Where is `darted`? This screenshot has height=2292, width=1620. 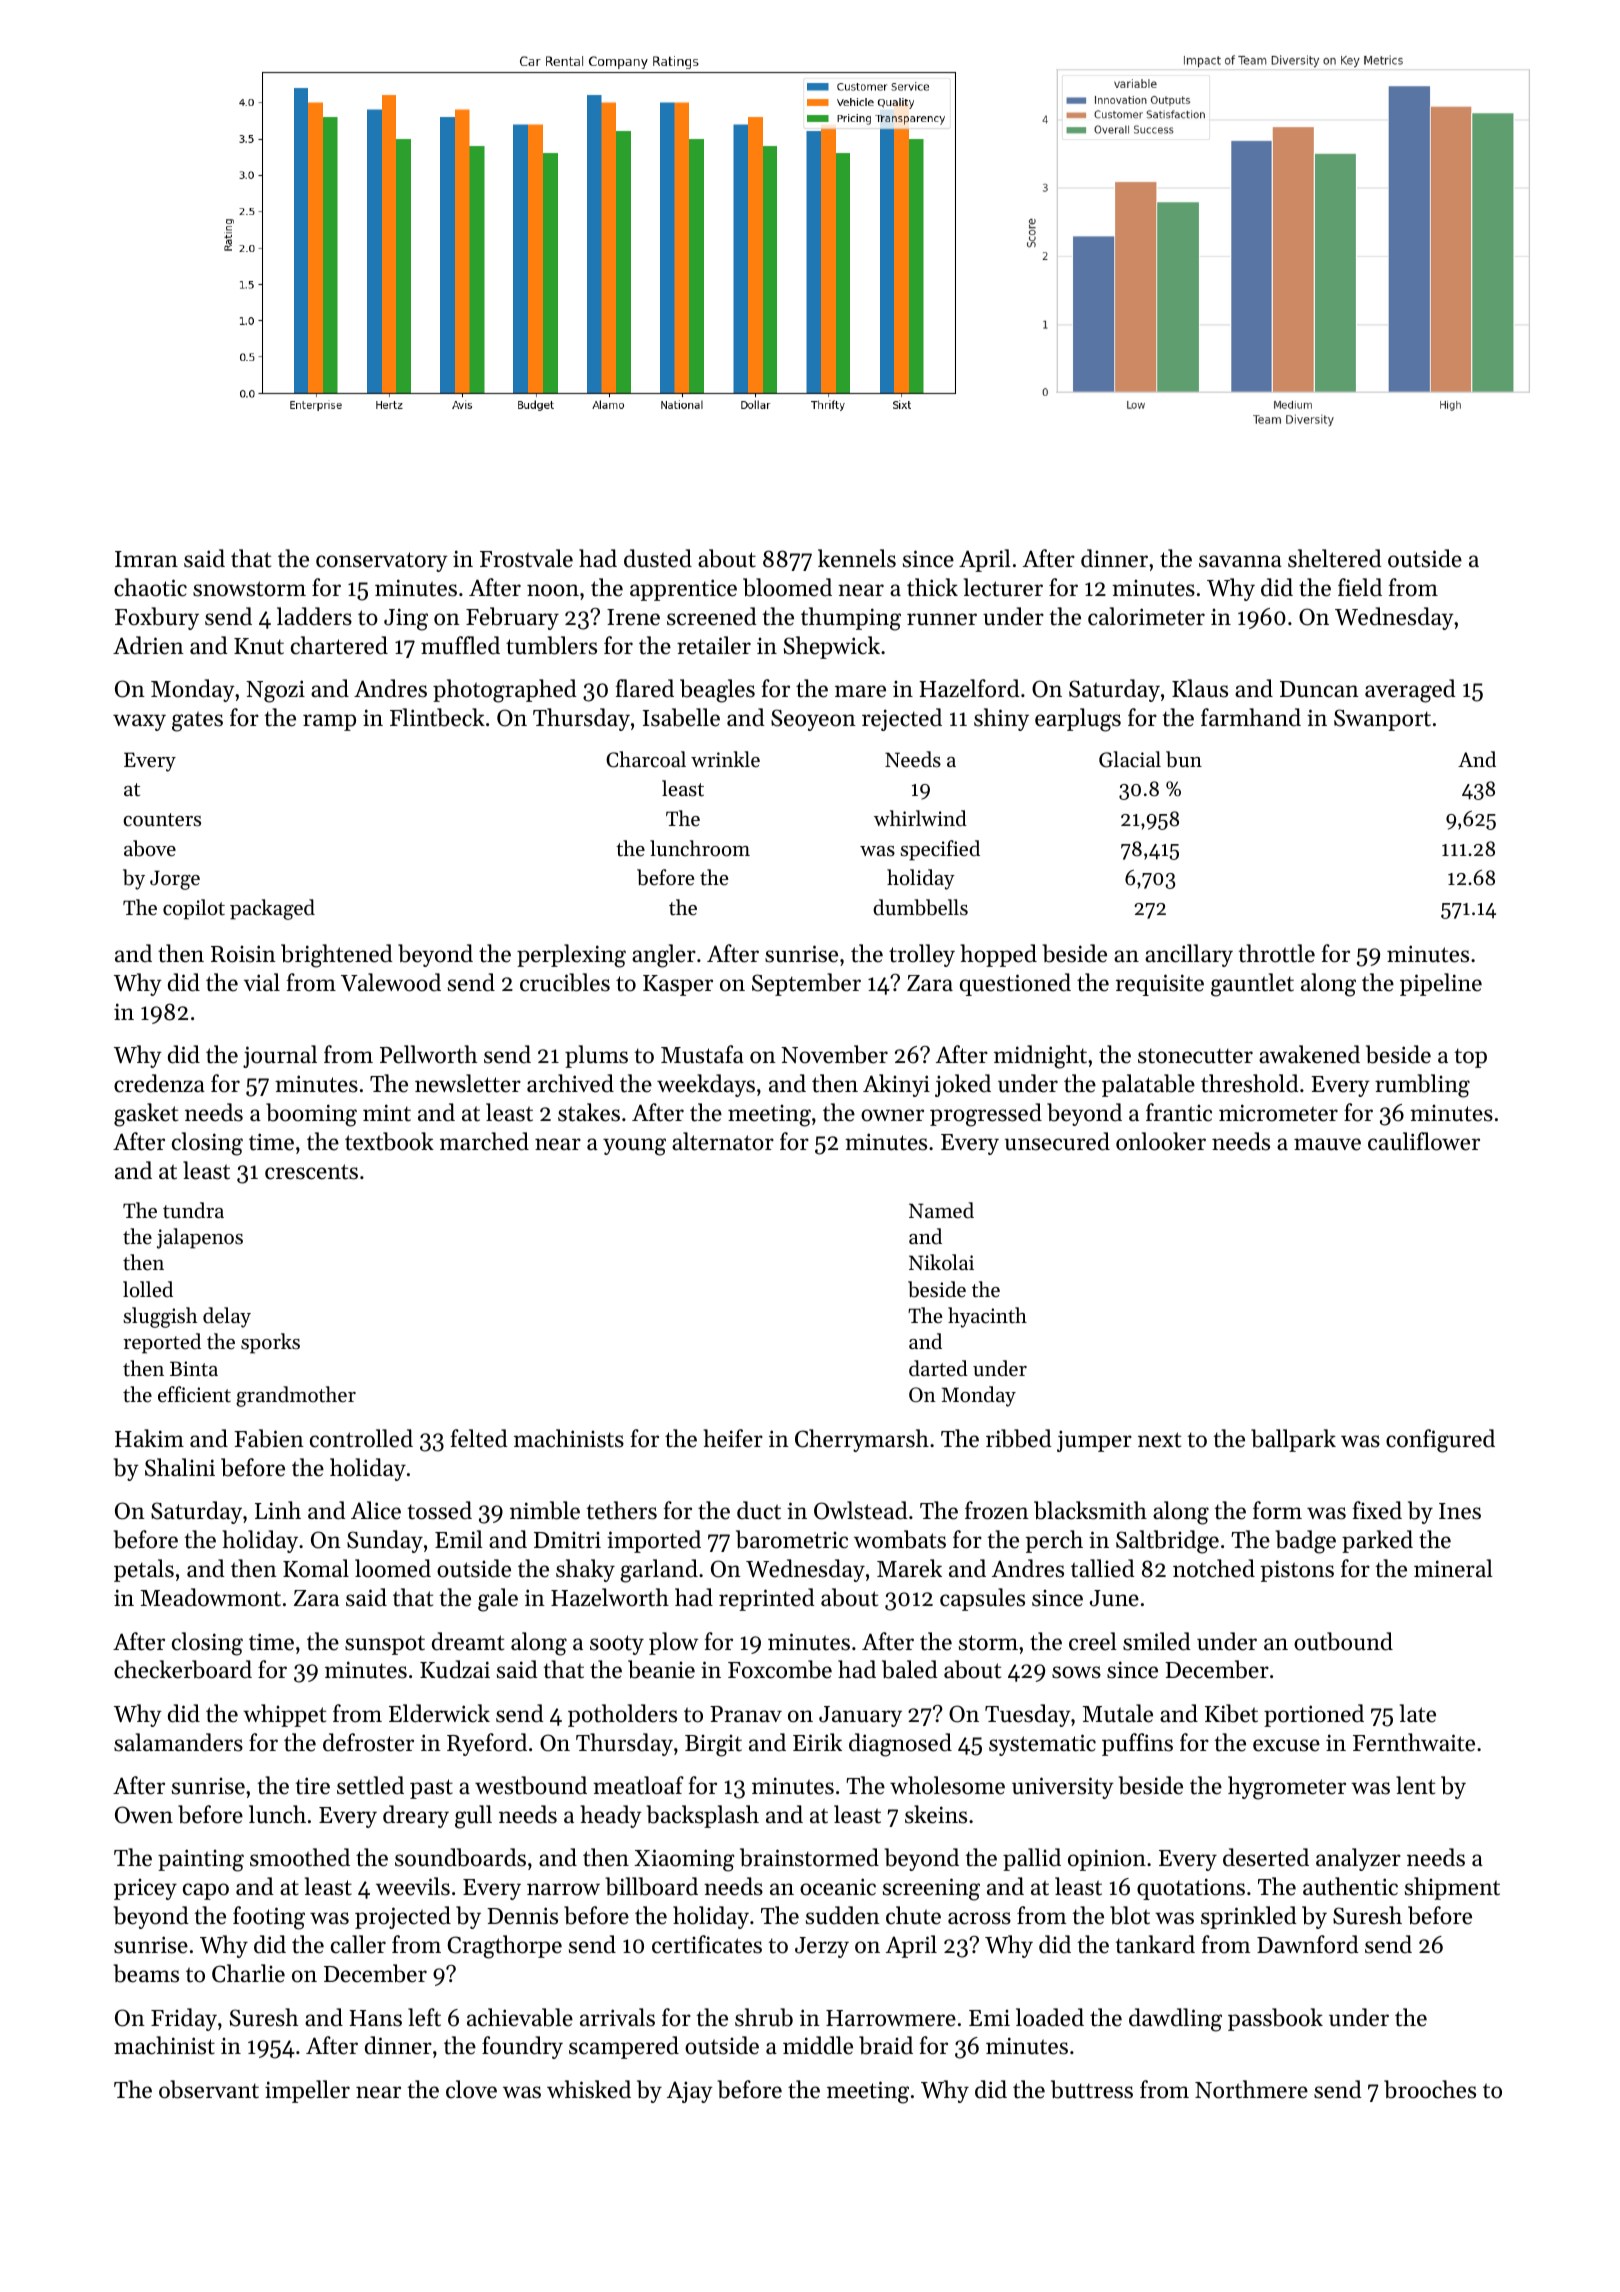
darted is located at coordinates (938, 1368).
